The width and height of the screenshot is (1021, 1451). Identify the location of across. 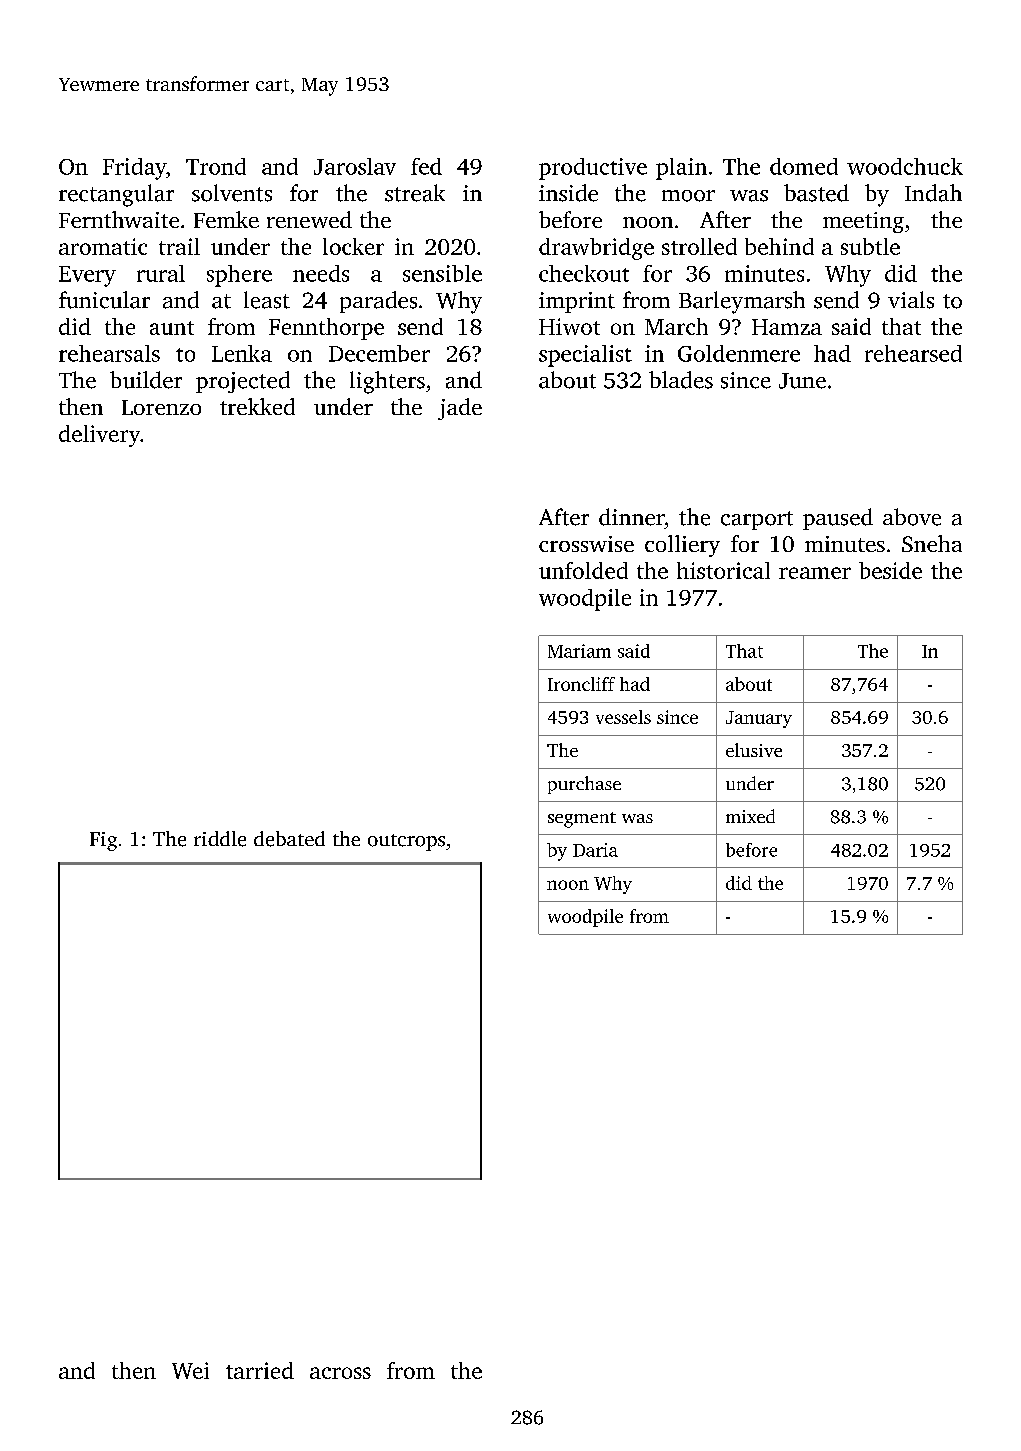
(340, 1373).
